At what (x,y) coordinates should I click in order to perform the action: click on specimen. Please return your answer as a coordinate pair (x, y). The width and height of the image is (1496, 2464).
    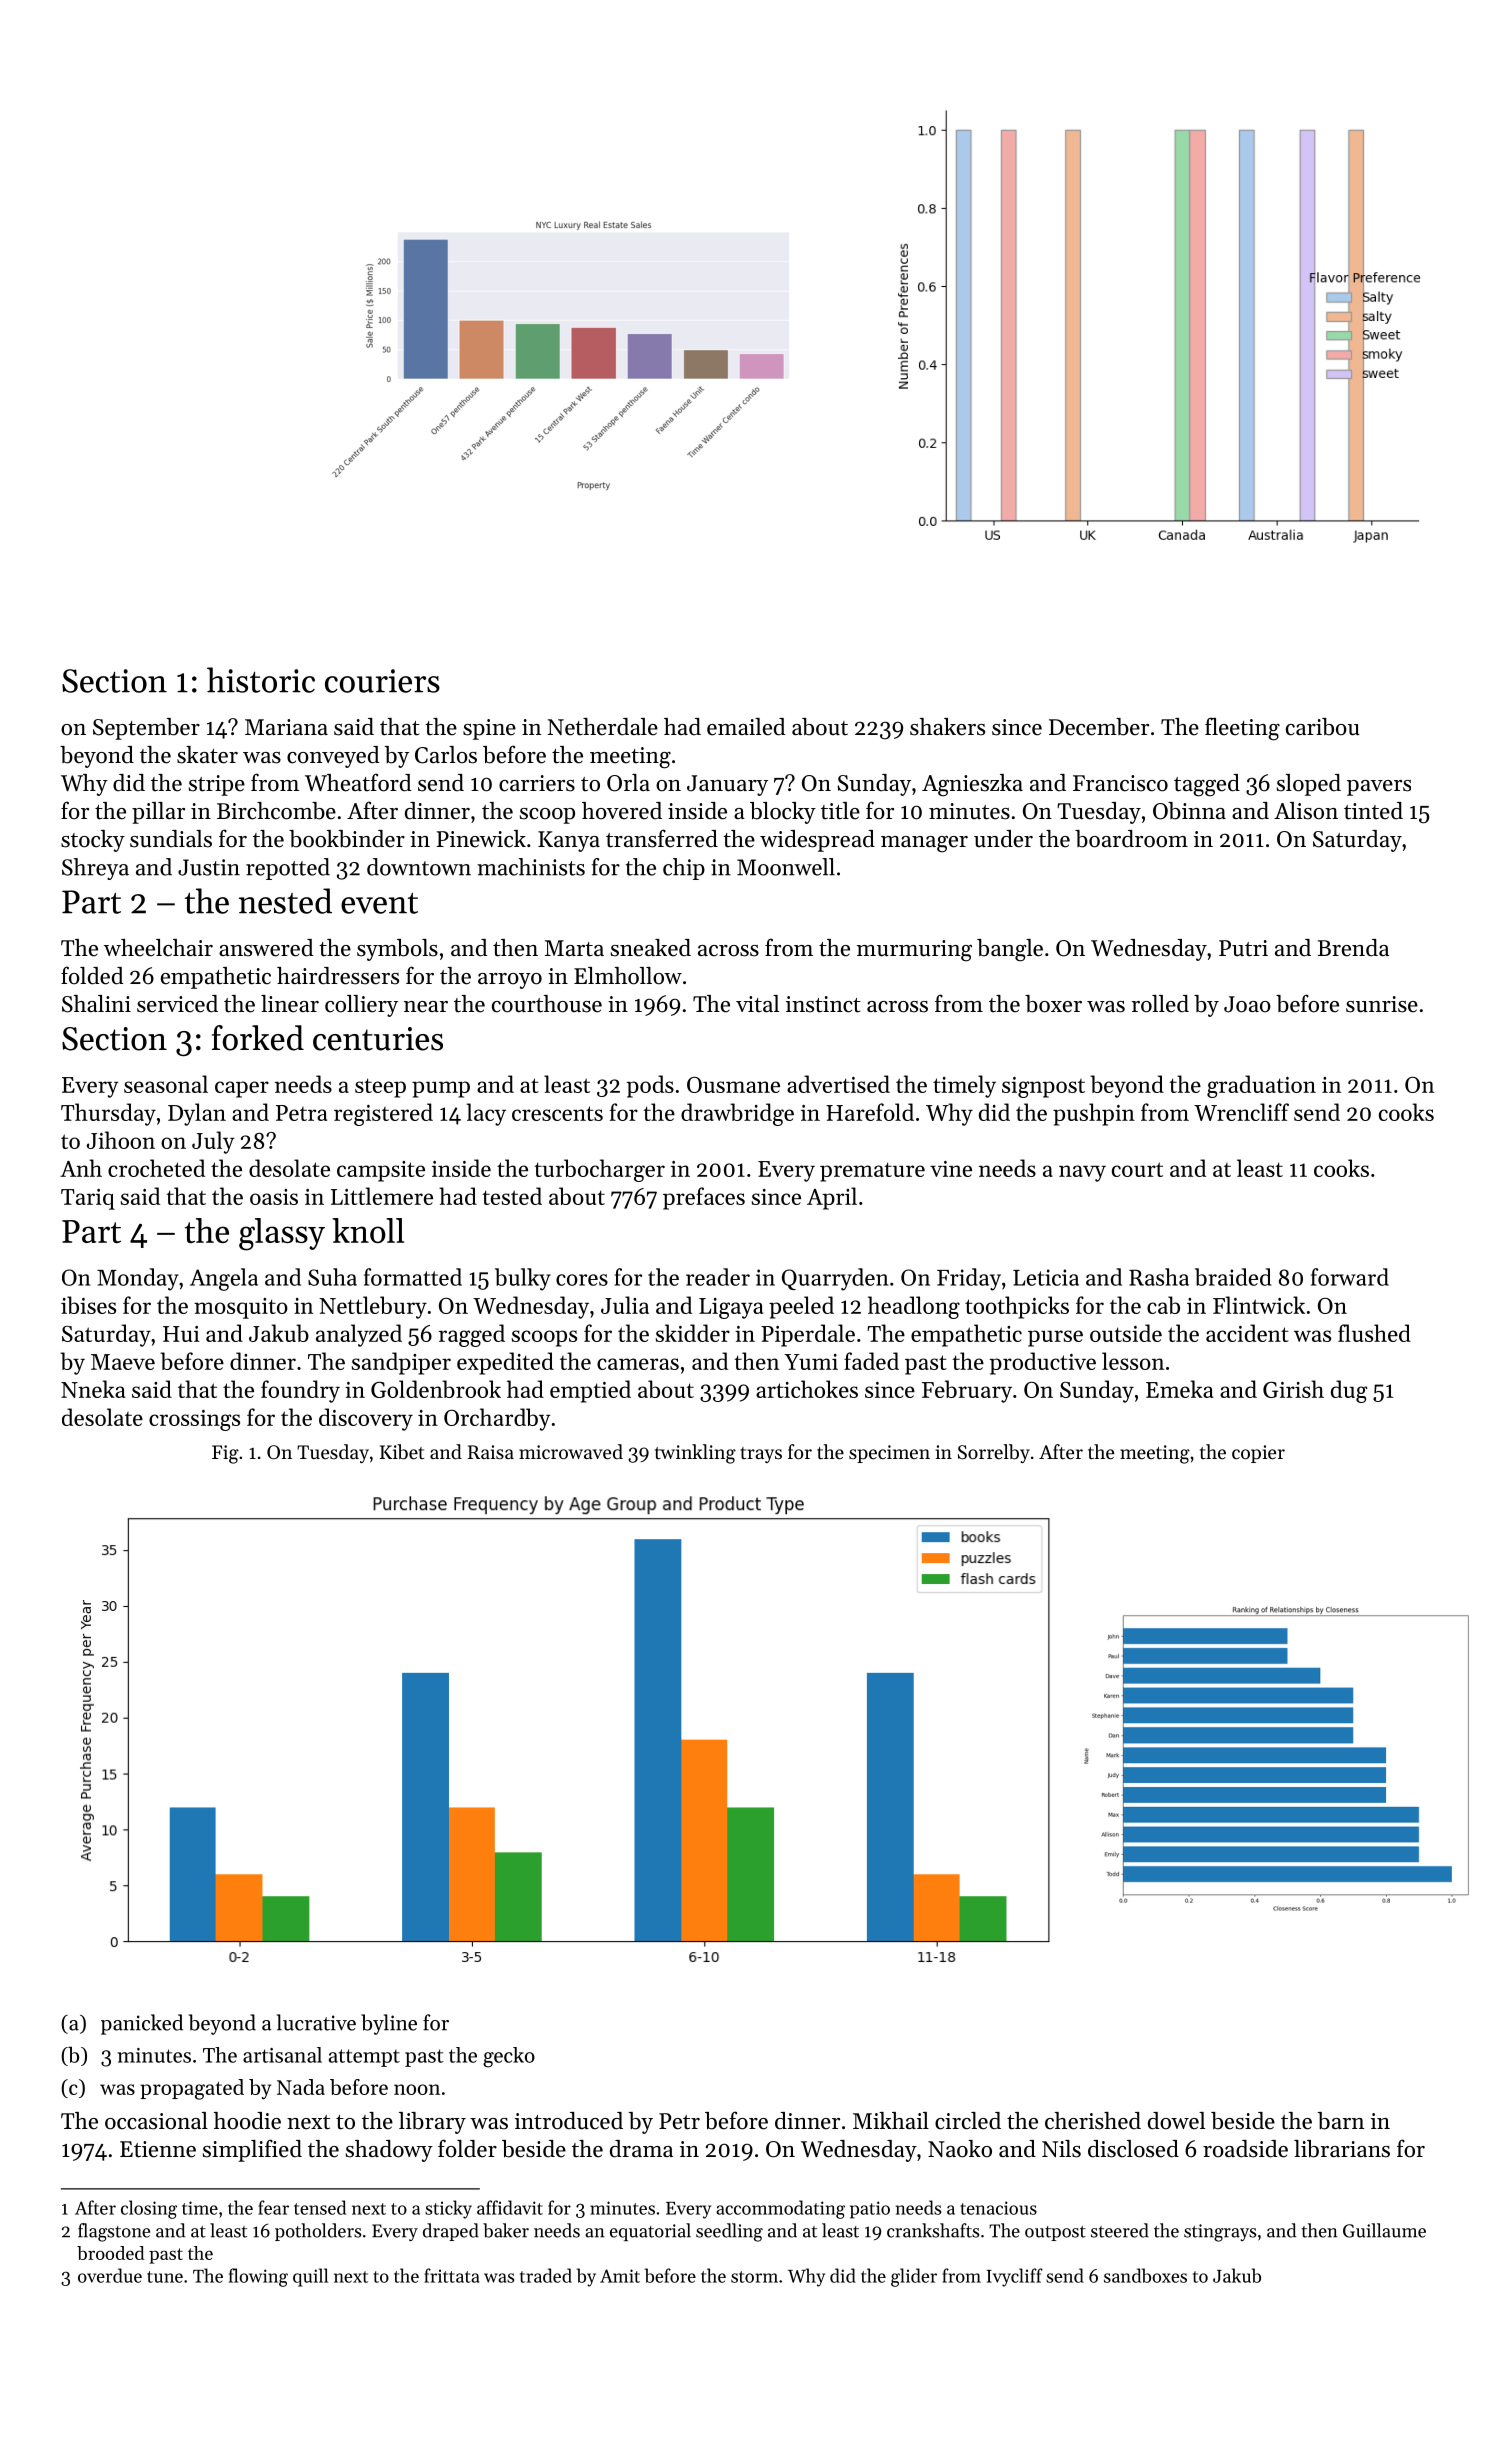
    Looking at the image, I should click on (889, 1454).
